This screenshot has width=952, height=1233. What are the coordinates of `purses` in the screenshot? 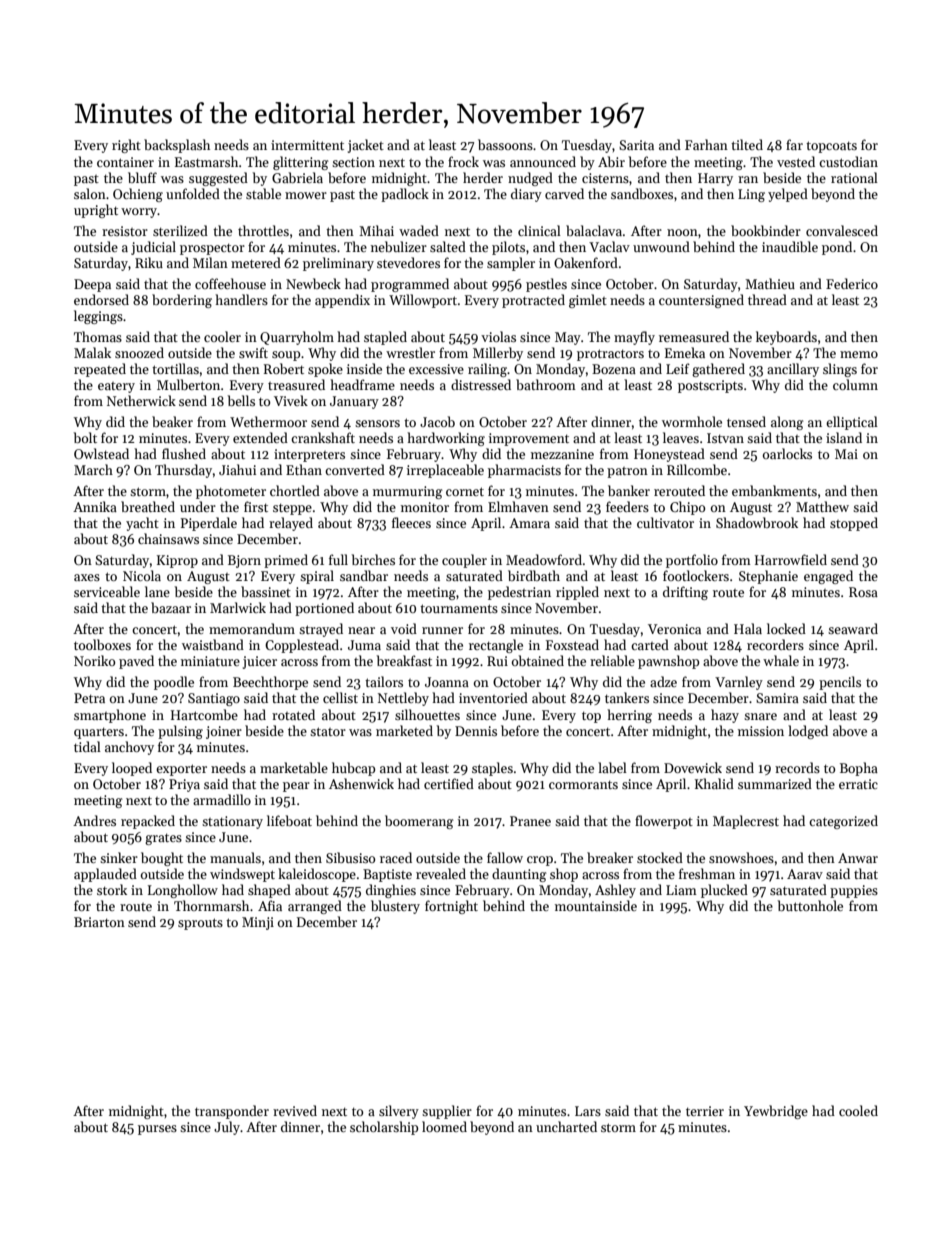 It's located at (157, 1130).
